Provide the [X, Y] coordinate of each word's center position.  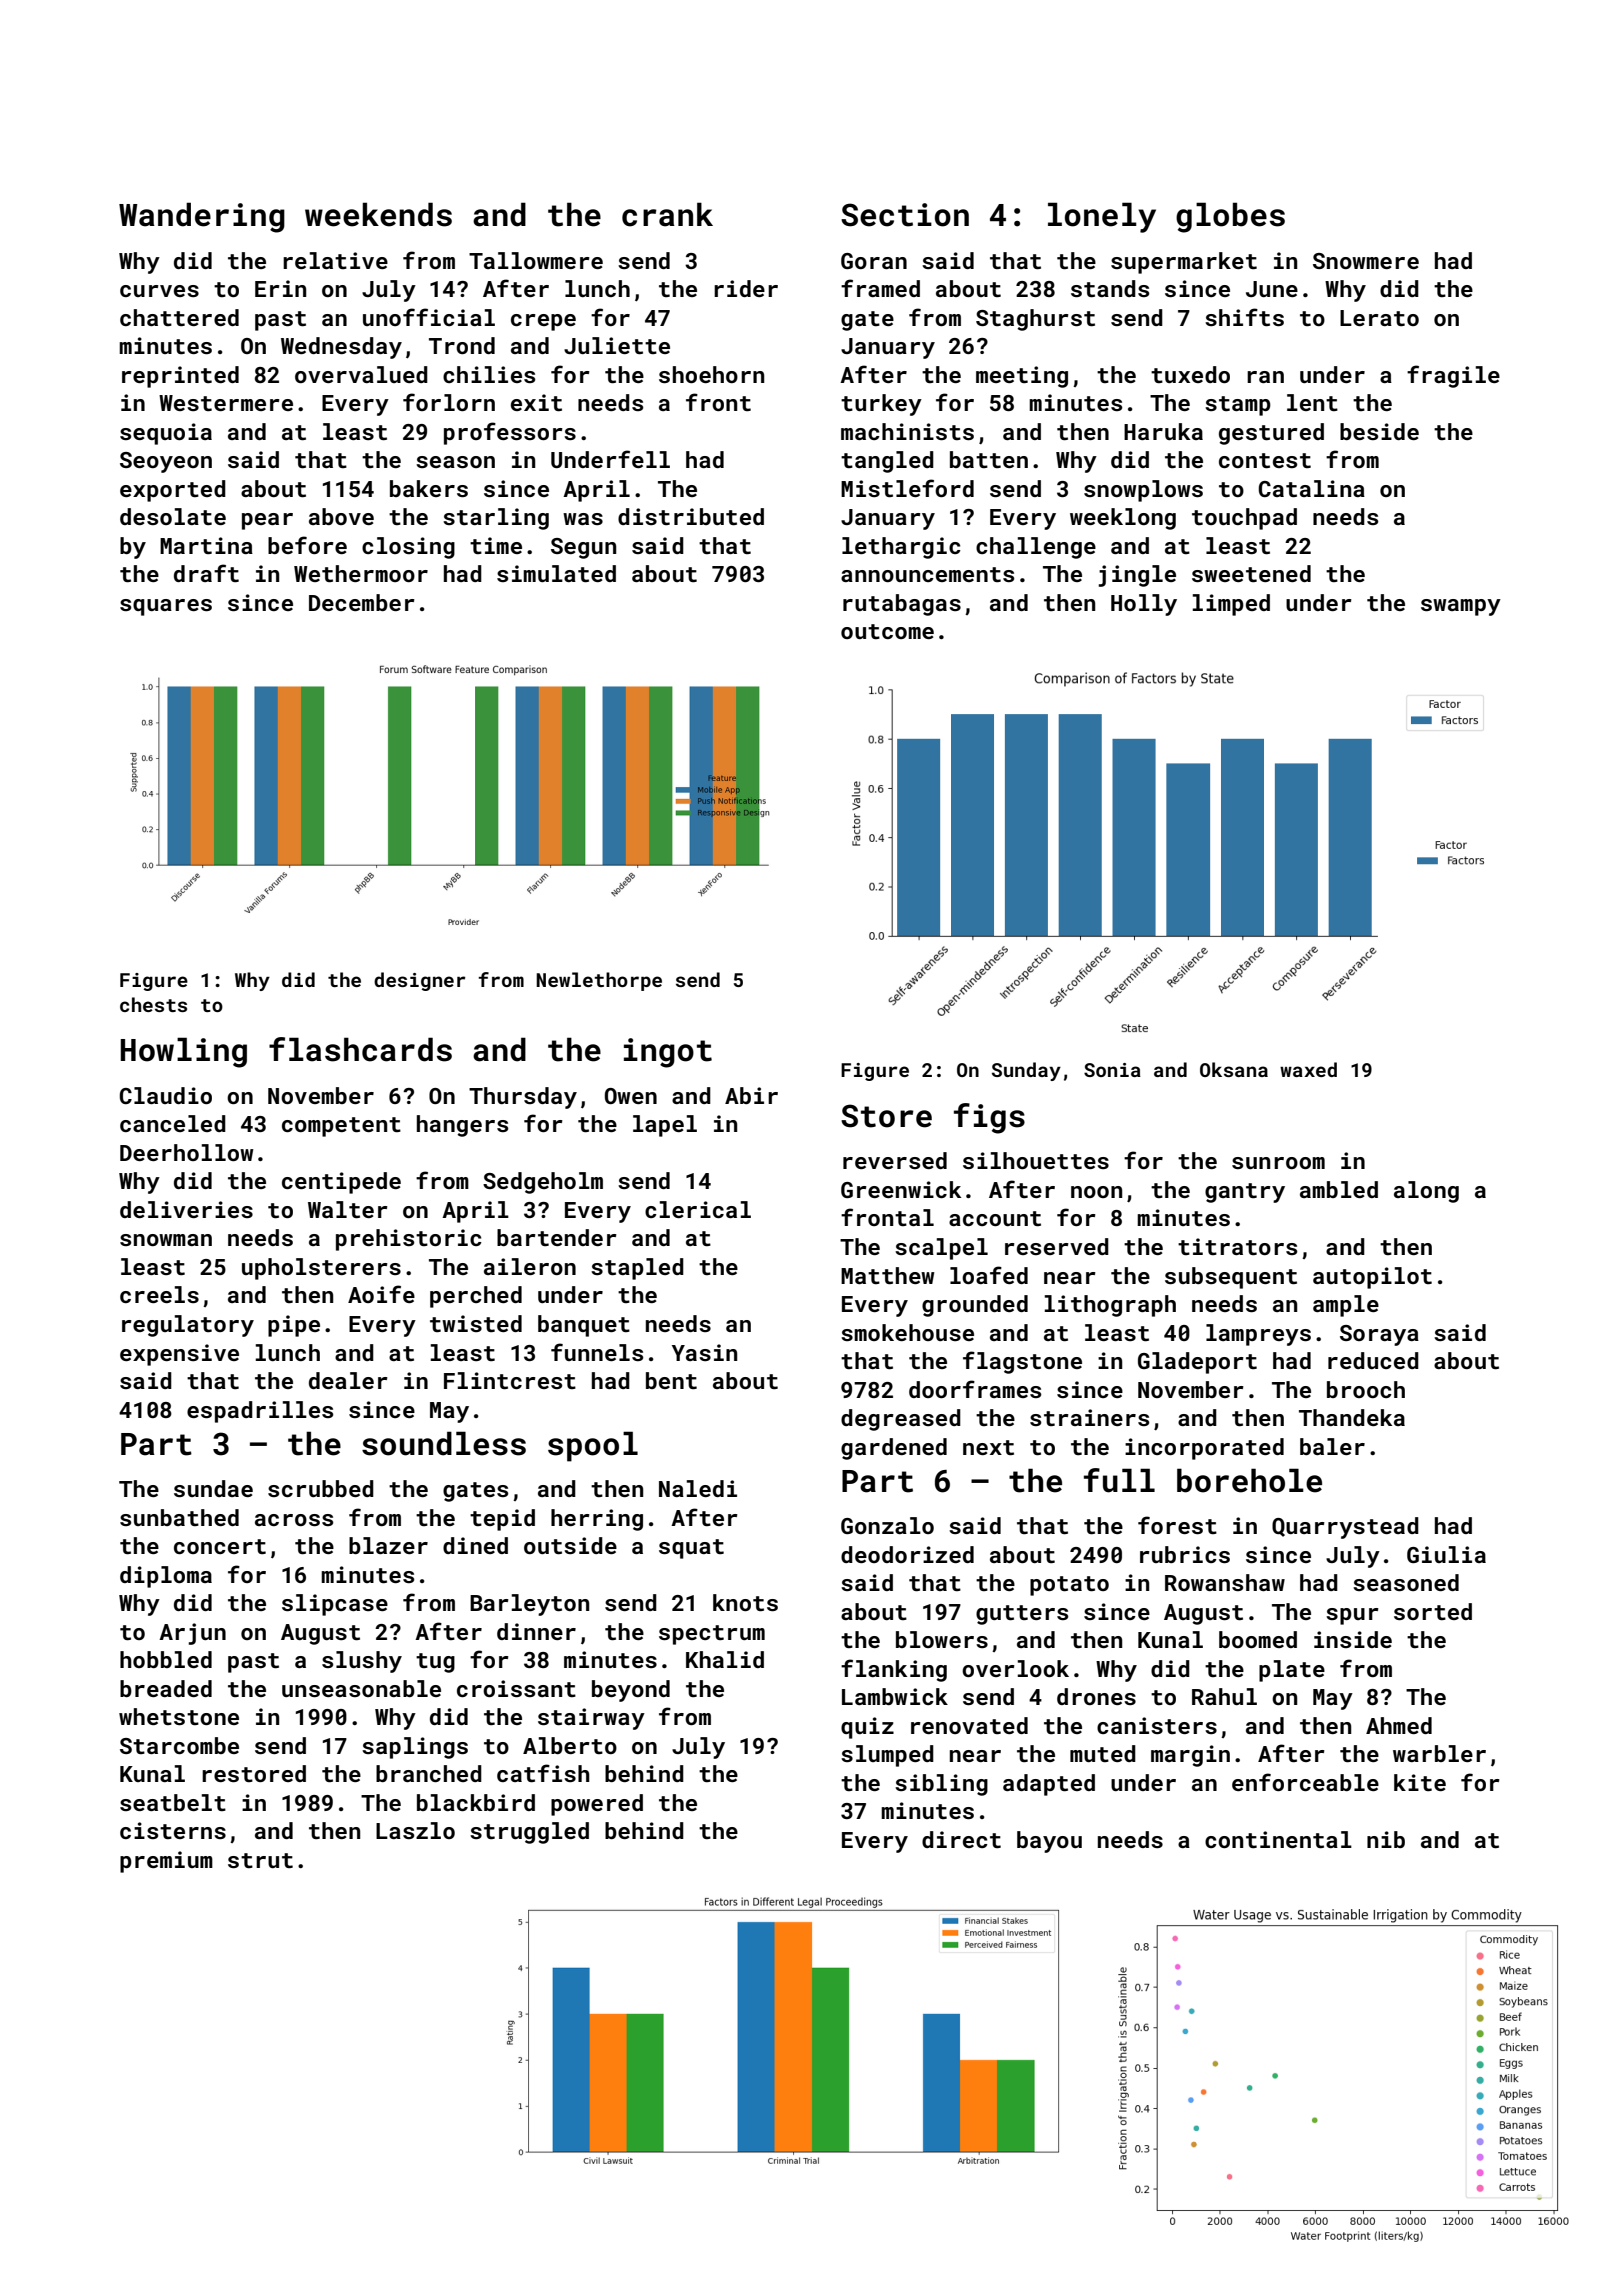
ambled [1339, 1189]
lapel [665, 1126]
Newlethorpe [599, 981]
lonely [1102, 217]
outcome [887, 631]
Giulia [1446, 1554]
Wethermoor [361, 573]
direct [961, 1839]
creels [159, 1294]
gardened [894, 1449]
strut [260, 1860]
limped [1231, 605]
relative [335, 260]
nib [1386, 1839]
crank [667, 214]
